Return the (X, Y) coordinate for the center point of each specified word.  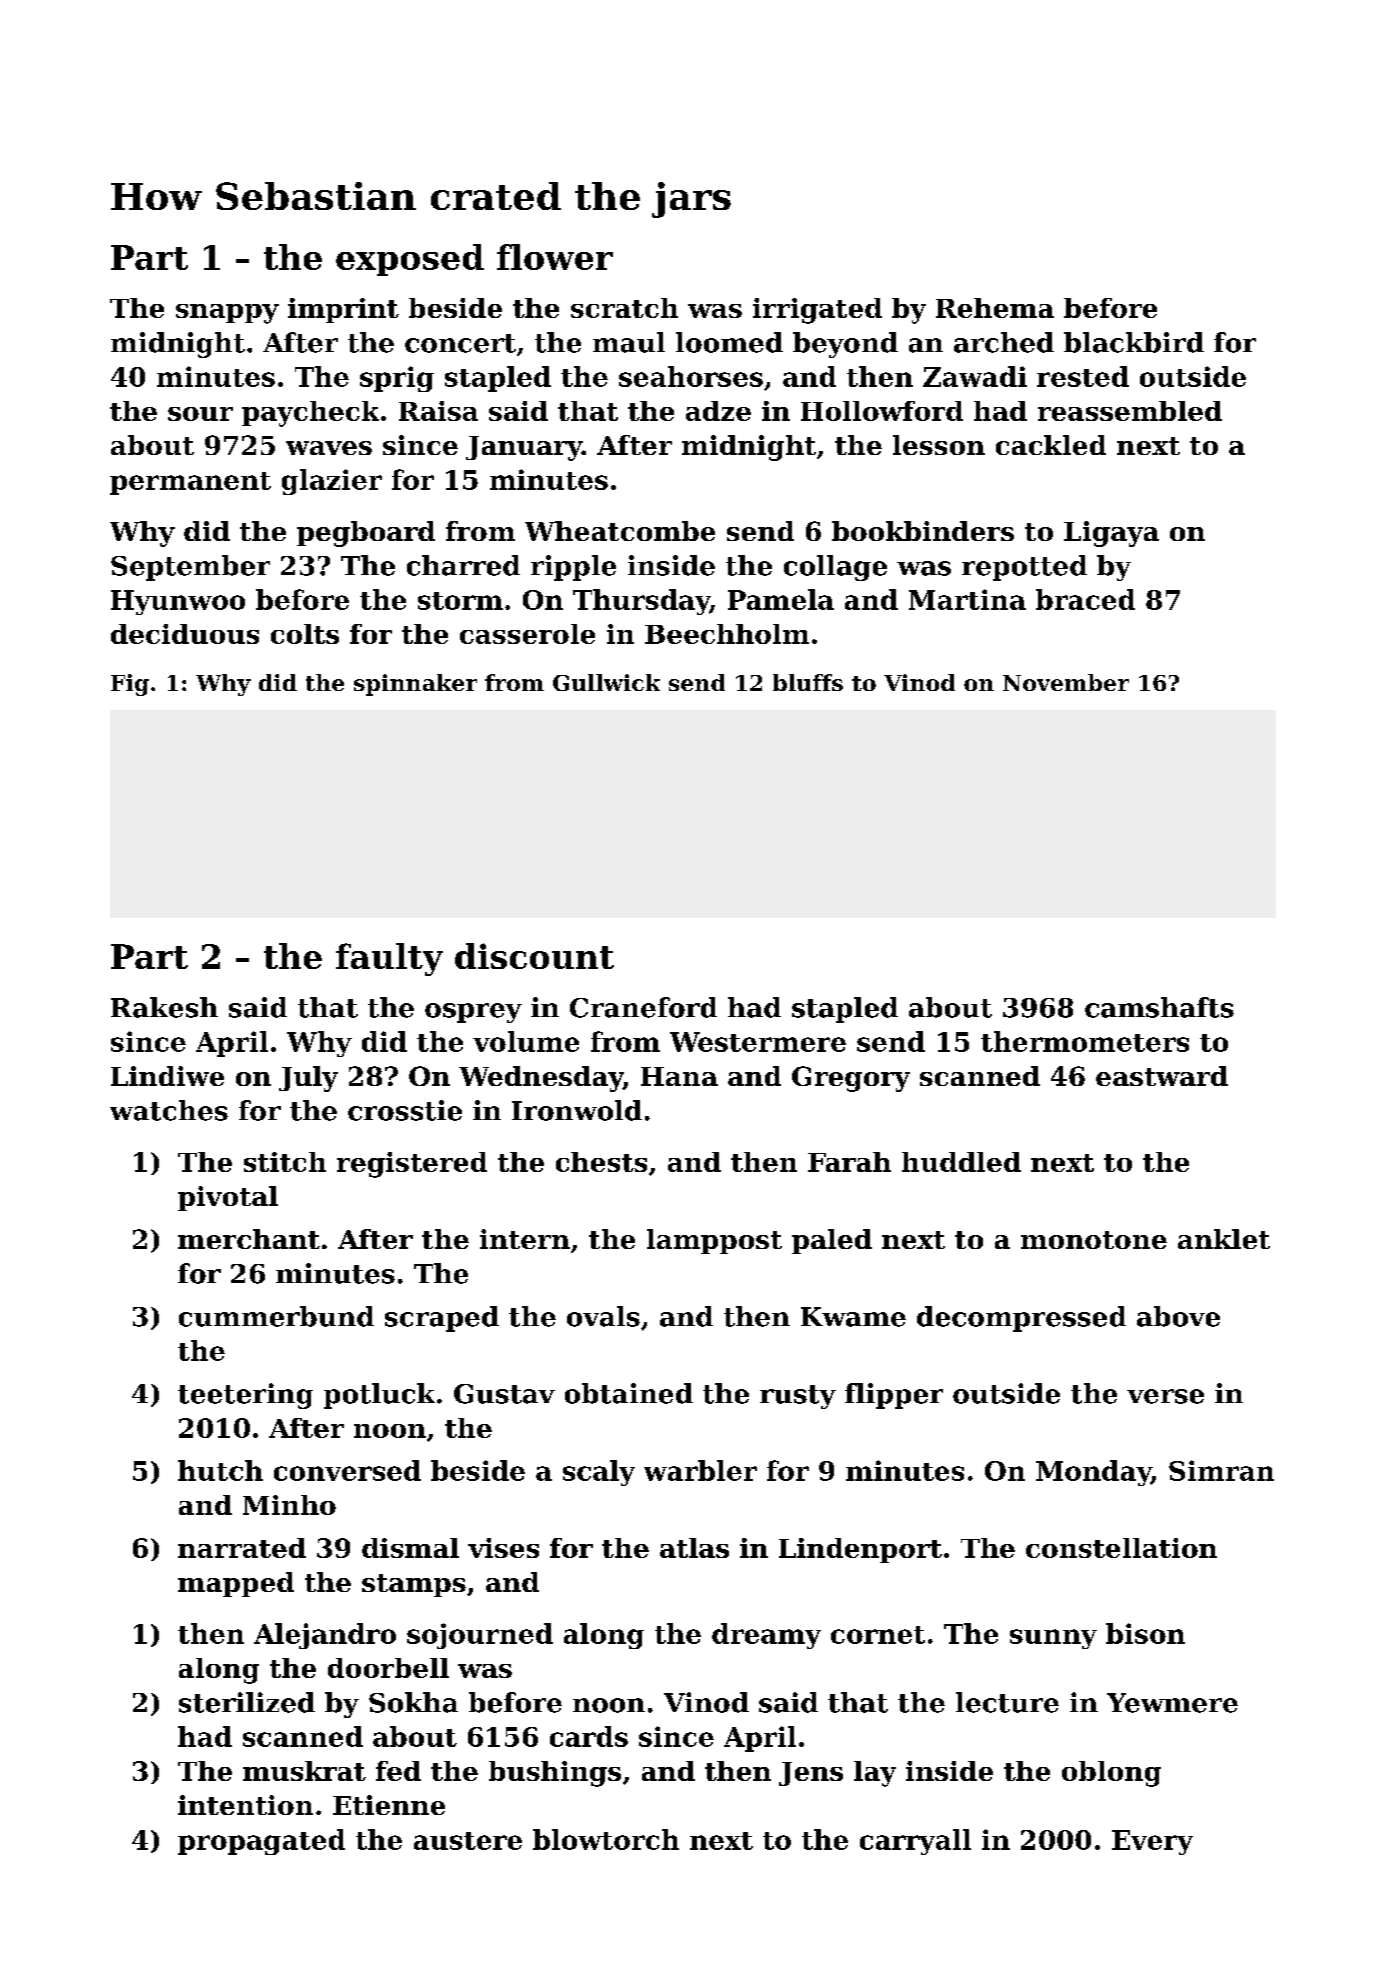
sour (200, 414)
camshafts (1159, 1007)
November (1066, 682)
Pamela (781, 599)
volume (526, 1041)
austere (468, 1841)
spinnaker (415, 685)
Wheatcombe (620, 531)
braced (1085, 599)
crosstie (405, 1110)
